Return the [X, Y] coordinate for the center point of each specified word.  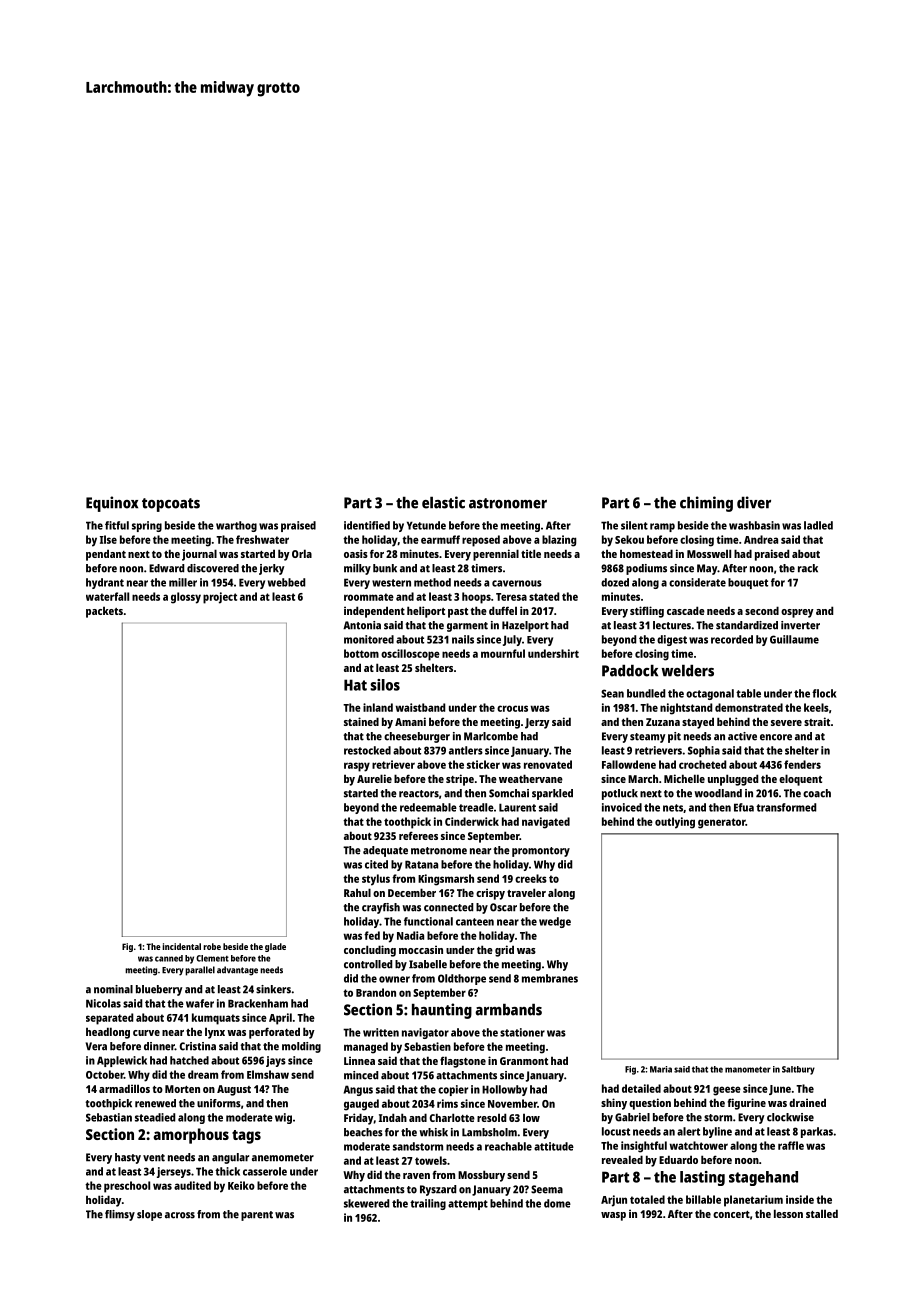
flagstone [463, 1062]
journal [199, 555]
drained [807, 1102]
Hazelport [525, 626]
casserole [265, 1171]
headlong [108, 1033]
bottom [361, 653]
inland [378, 707]
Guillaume [794, 639]
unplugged [733, 780]
